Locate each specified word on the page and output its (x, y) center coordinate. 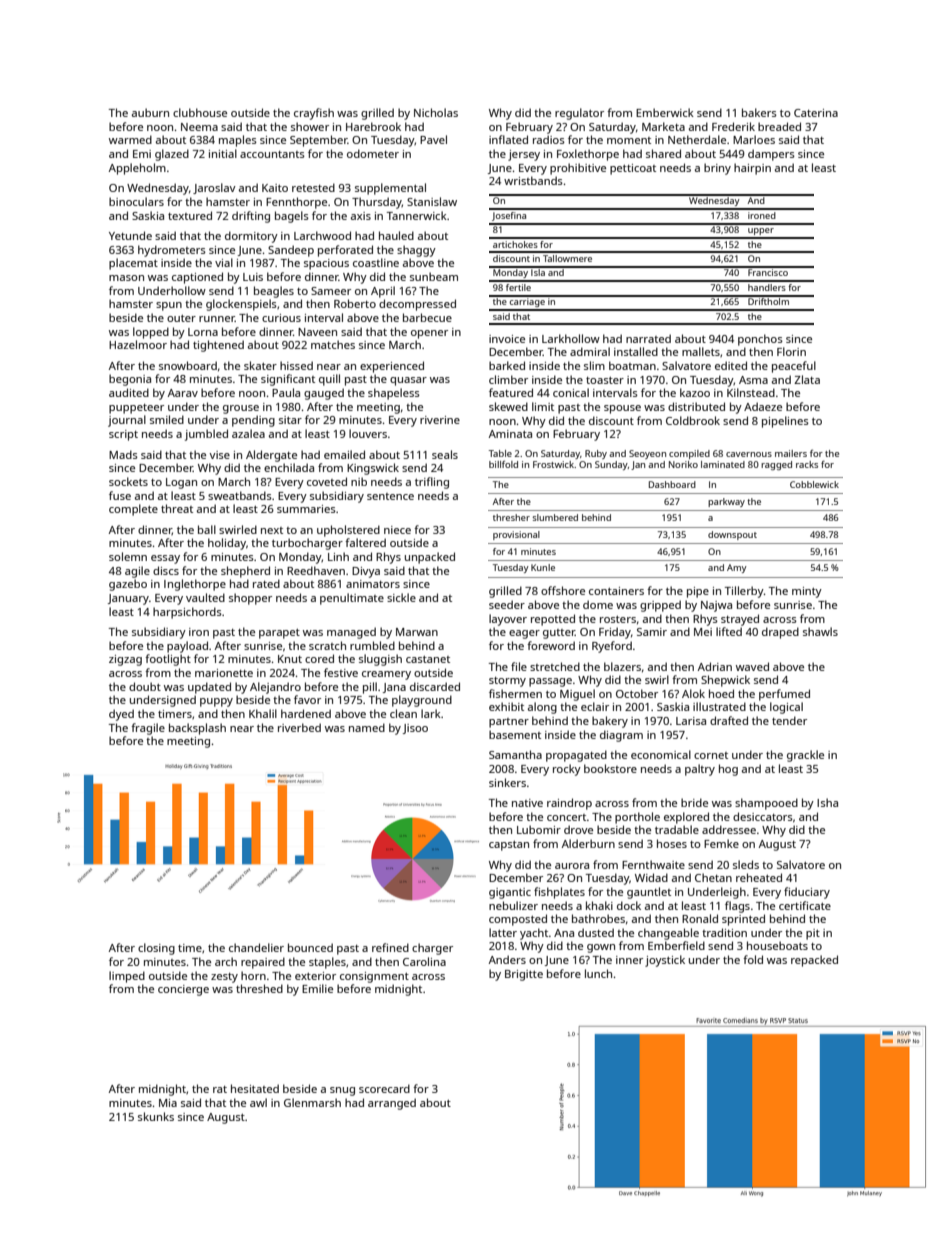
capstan (509, 846)
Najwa (716, 606)
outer (181, 318)
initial (223, 153)
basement (515, 734)
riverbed (299, 727)
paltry (700, 770)
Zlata (807, 379)
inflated (508, 139)
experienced (392, 367)
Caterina (816, 113)
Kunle (543, 567)
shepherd (245, 572)
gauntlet (649, 893)
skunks (156, 1116)
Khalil (263, 713)
